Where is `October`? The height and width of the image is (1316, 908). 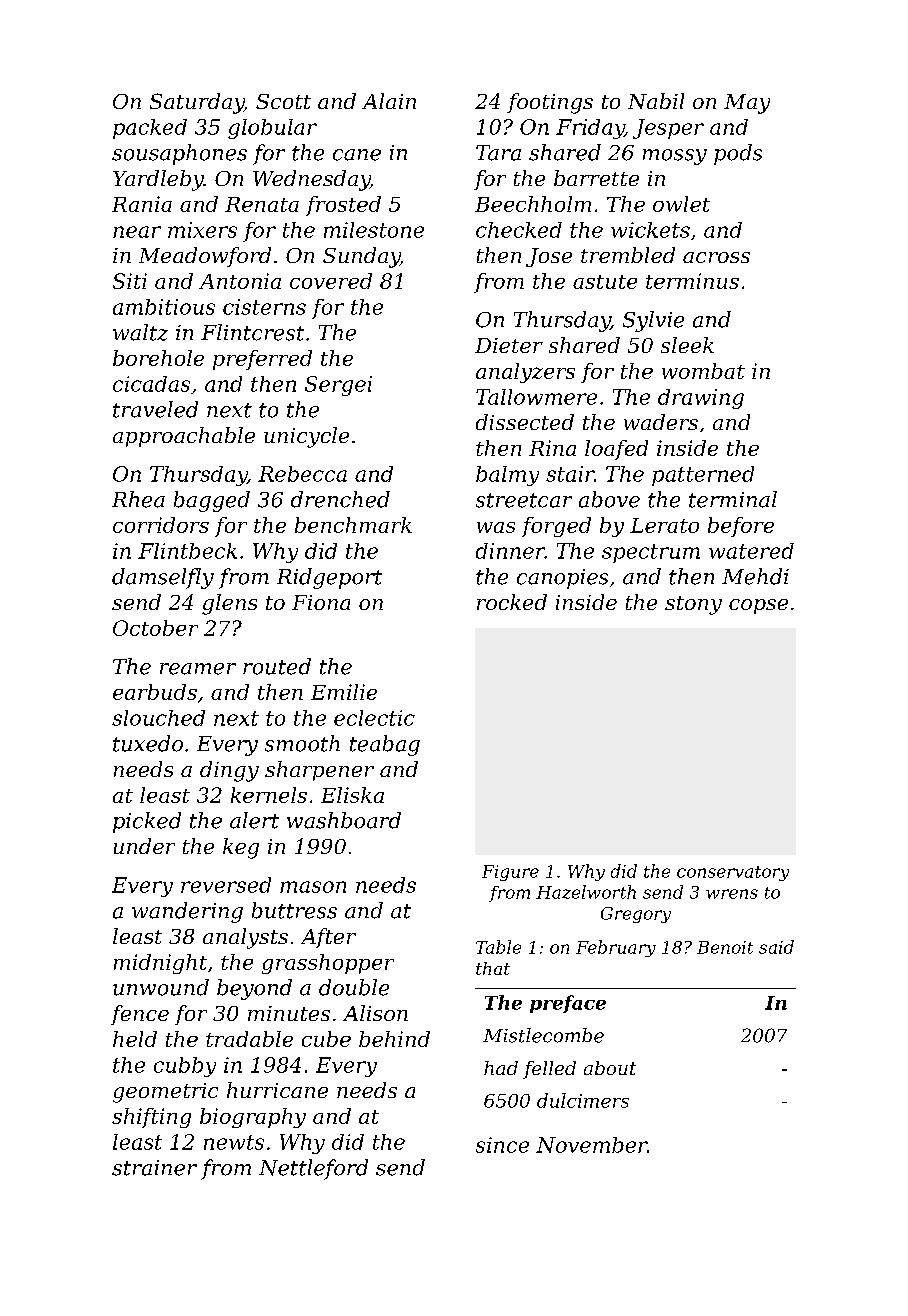
October is located at coordinates (155, 628).
